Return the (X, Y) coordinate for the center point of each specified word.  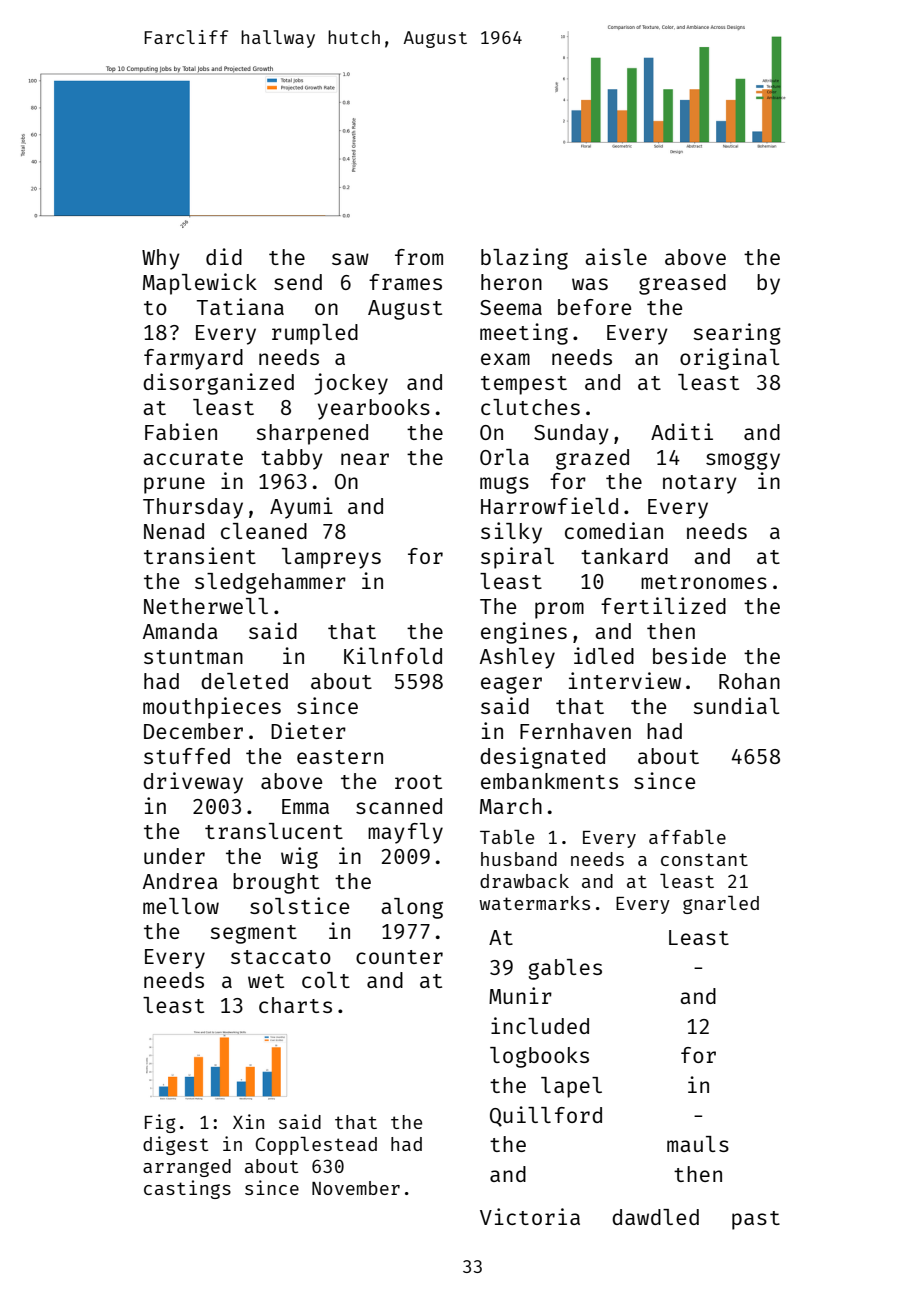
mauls (698, 1144)
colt (326, 980)
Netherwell (206, 606)
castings (187, 1189)
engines (524, 633)
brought (276, 883)
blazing (524, 259)
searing (737, 334)
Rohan (749, 681)
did (224, 256)
